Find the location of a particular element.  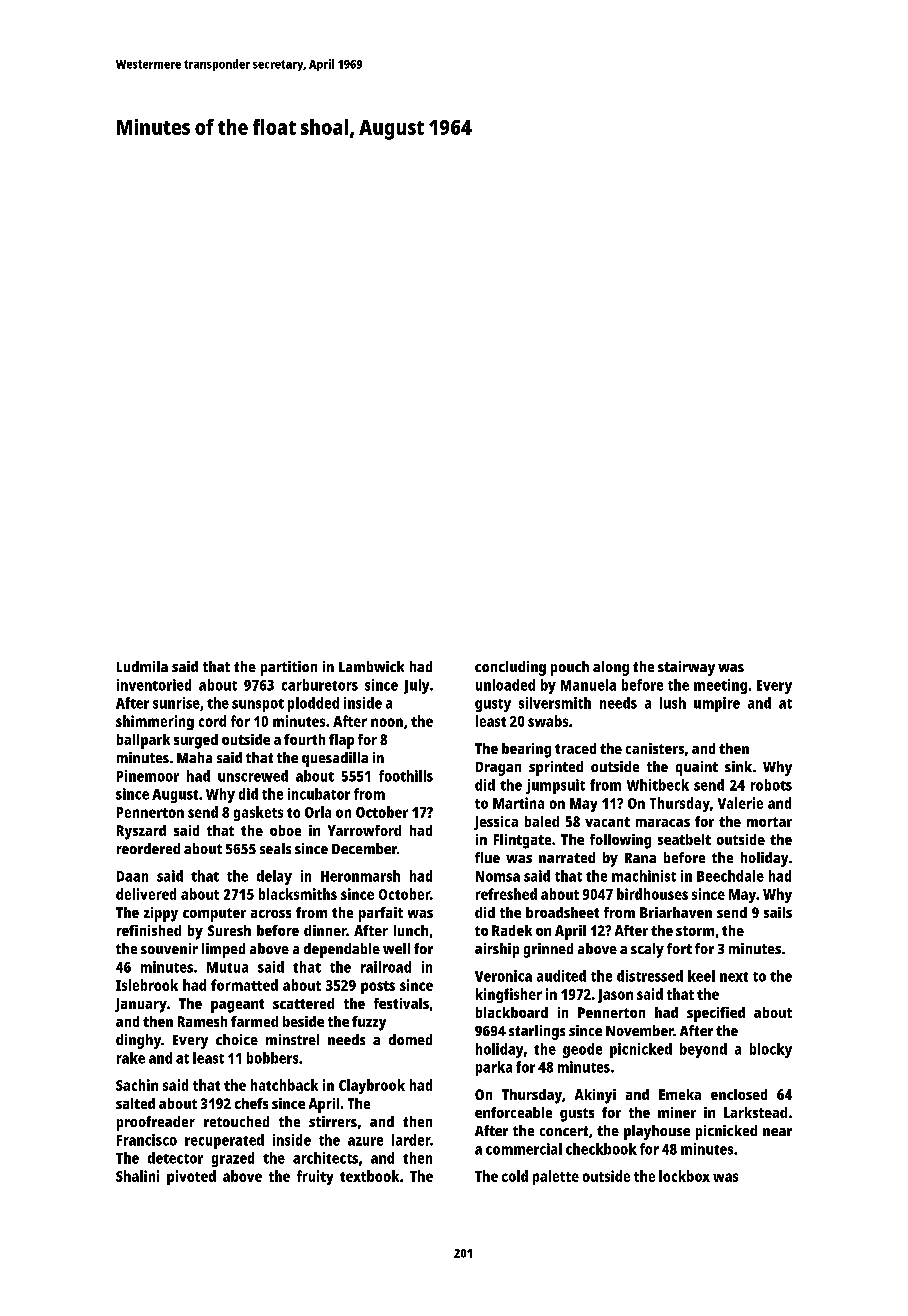

July is located at coordinates (416, 686).
